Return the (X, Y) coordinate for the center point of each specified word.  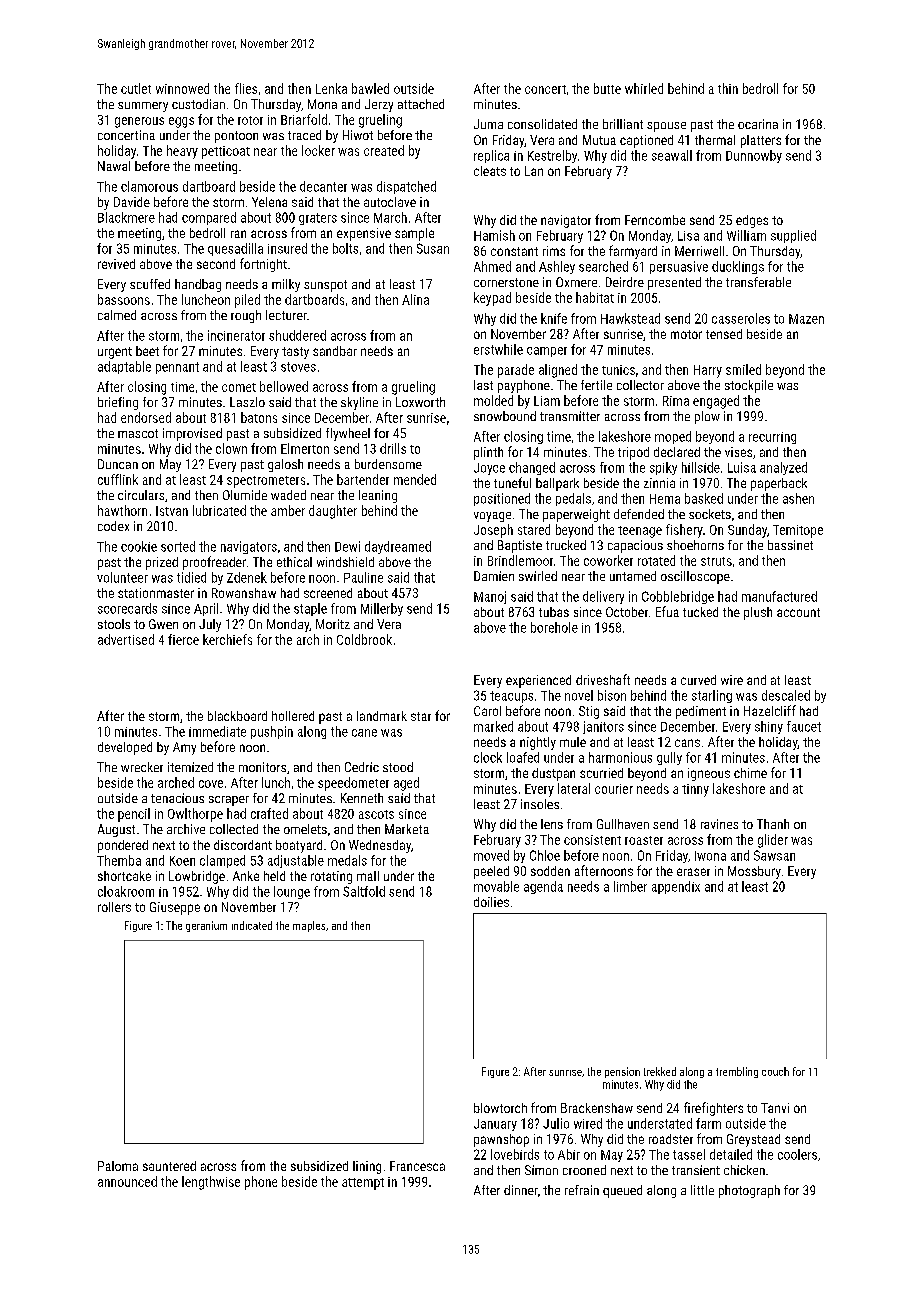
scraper (229, 801)
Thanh (773, 824)
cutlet (136, 88)
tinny (695, 790)
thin (728, 88)
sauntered (169, 1166)
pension (622, 1072)
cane (364, 733)
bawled (370, 88)
